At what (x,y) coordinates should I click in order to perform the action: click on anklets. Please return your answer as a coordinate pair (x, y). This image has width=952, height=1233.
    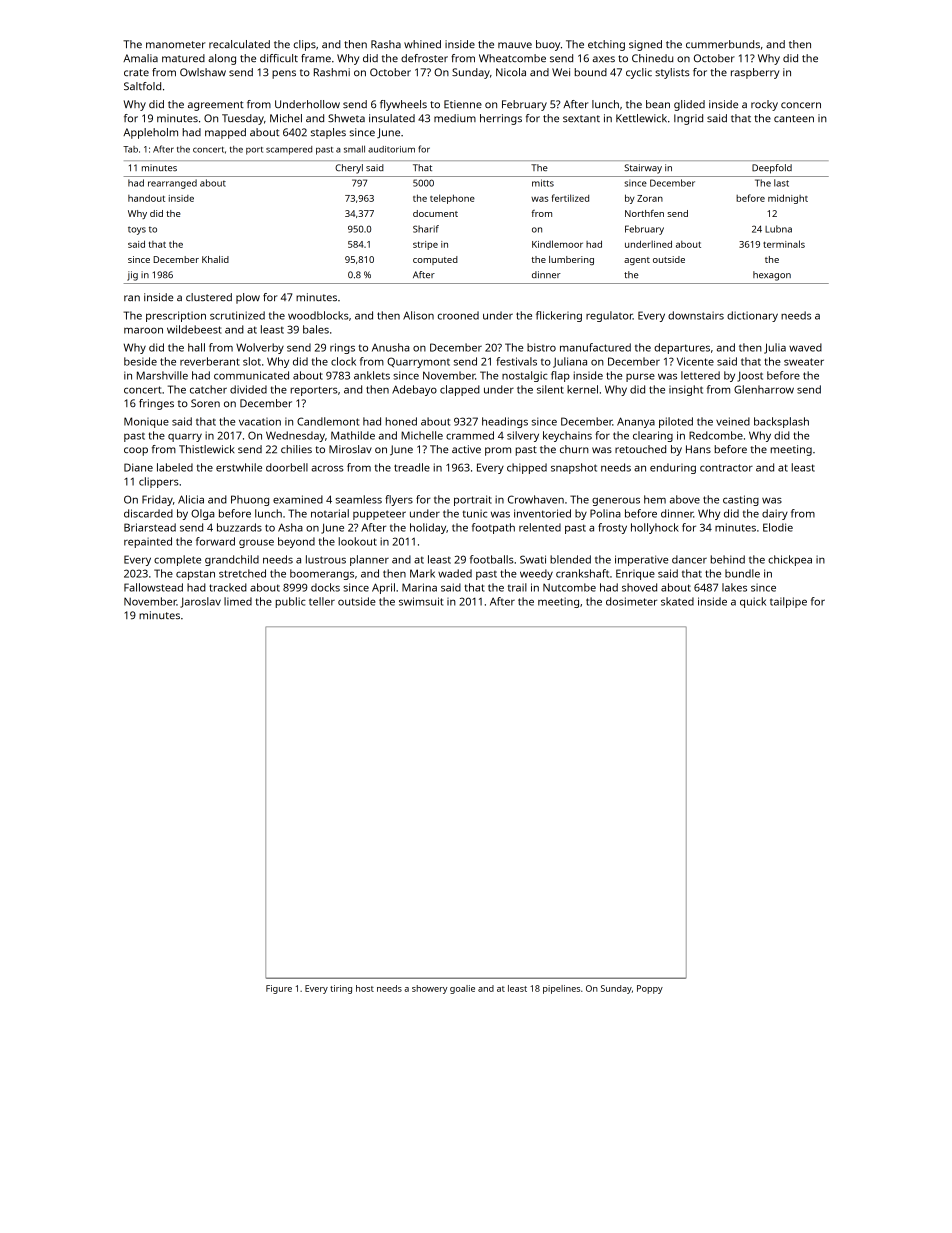
    Looking at the image, I should click on (372, 375).
